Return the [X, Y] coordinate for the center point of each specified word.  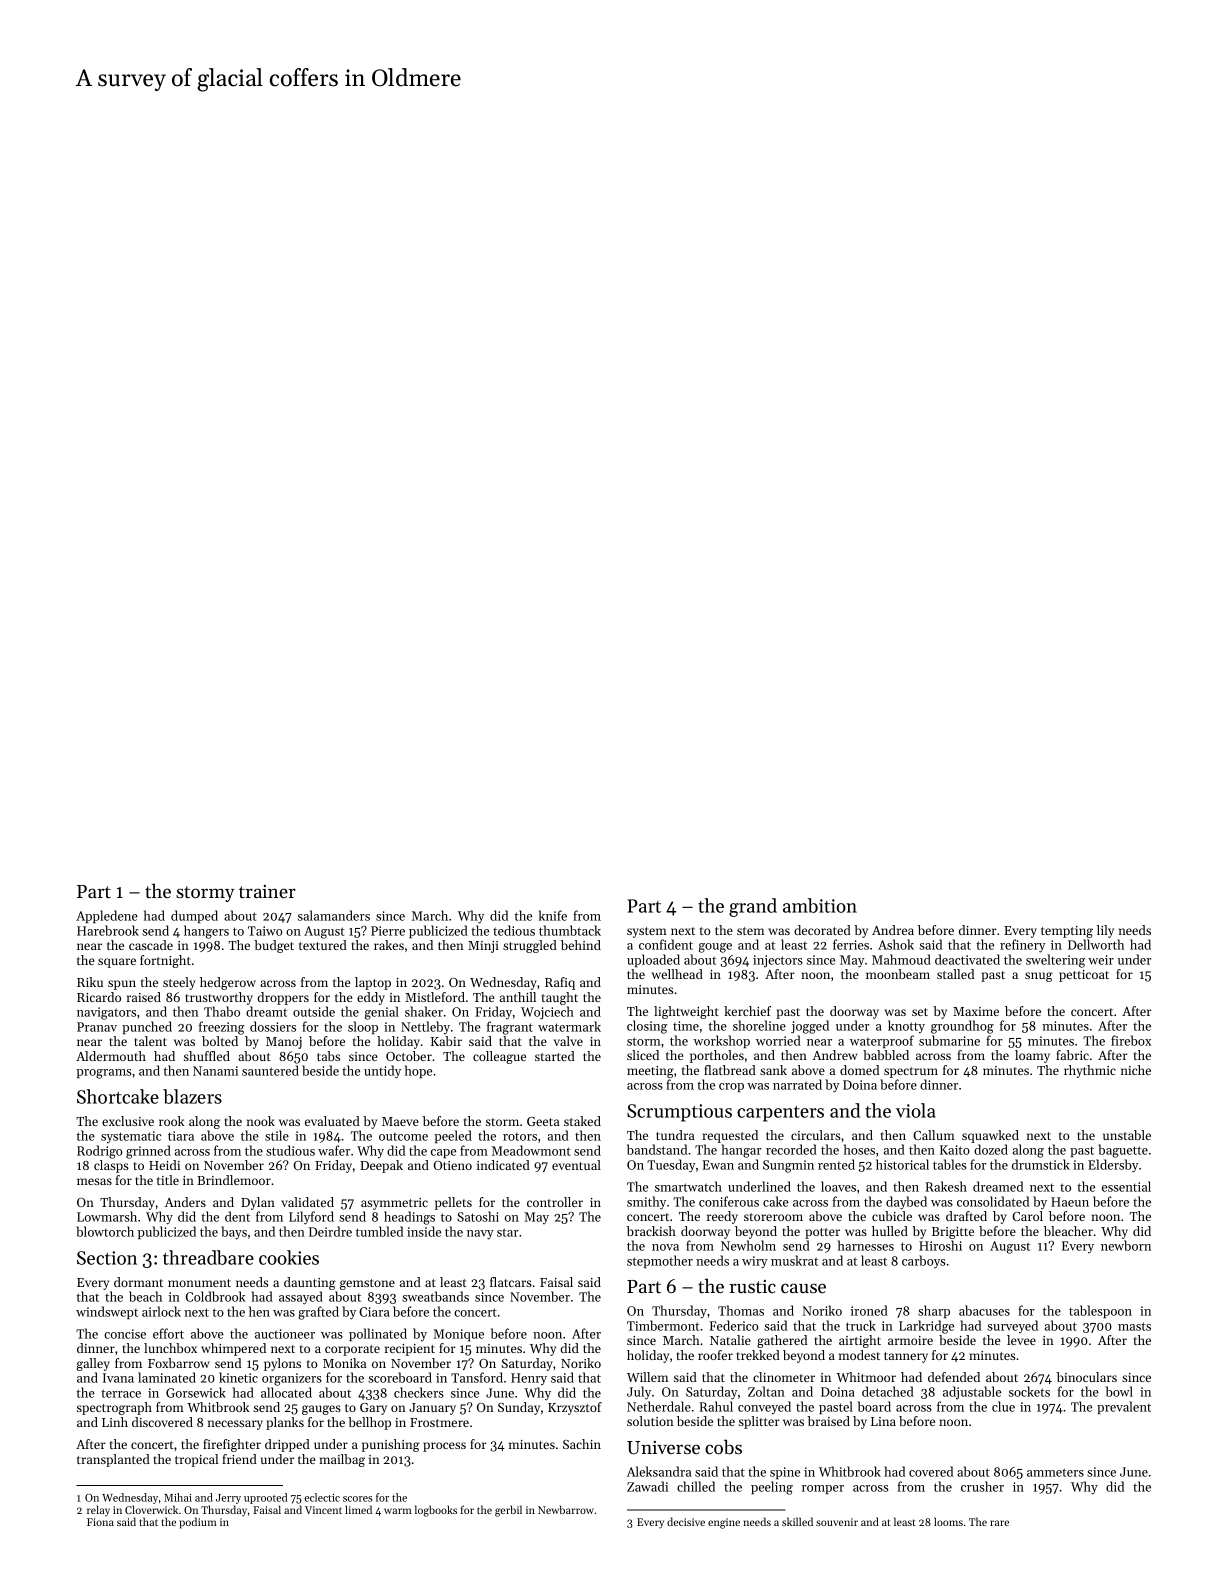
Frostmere [439, 1422]
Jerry [228, 1499]
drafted [966, 1216]
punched [147, 1027]
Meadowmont [531, 1150]
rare [999, 1523]
